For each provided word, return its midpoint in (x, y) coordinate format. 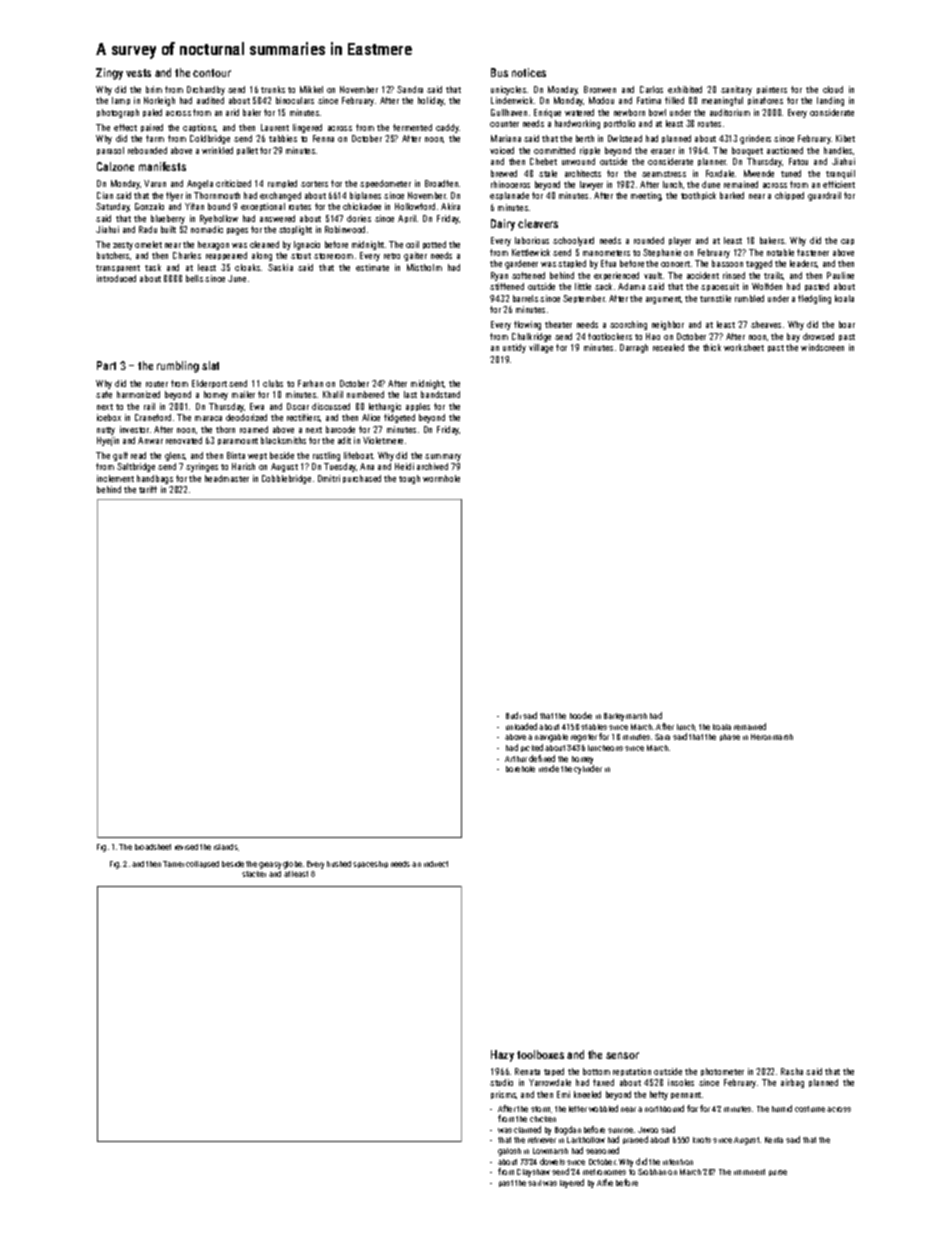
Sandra (410, 89)
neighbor (668, 325)
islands (226, 847)
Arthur (516, 759)
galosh (509, 1152)
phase (730, 737)
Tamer (173, 864)
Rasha (792, 1071)
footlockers (610, 336)
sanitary (736, 90)
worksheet (744, 347)
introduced (116, 278)
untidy (514, 348)
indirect (436, 864)
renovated (184, 440)
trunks (273, 89)
